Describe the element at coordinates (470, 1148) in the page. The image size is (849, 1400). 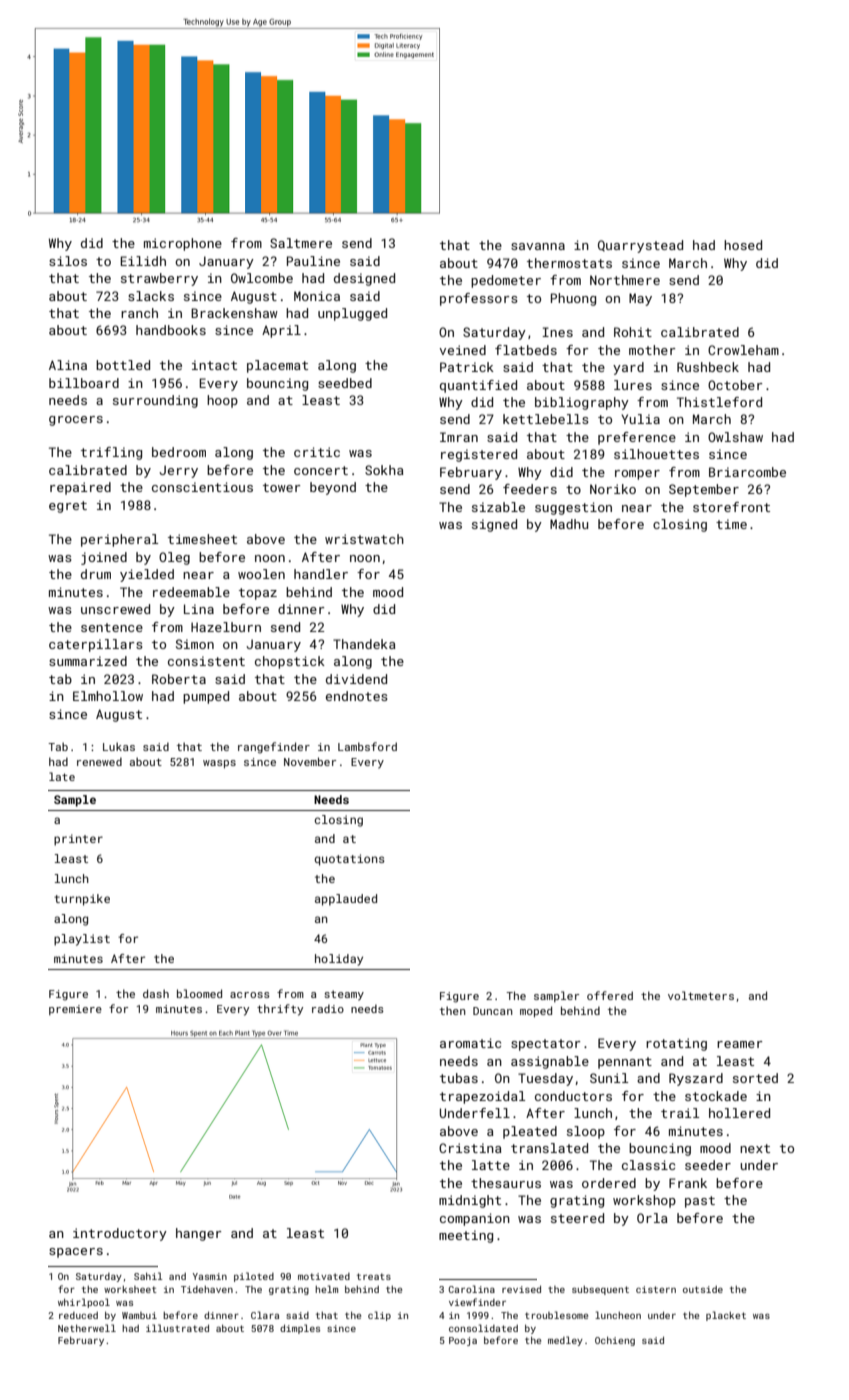
I see `Cristina` at that location.
